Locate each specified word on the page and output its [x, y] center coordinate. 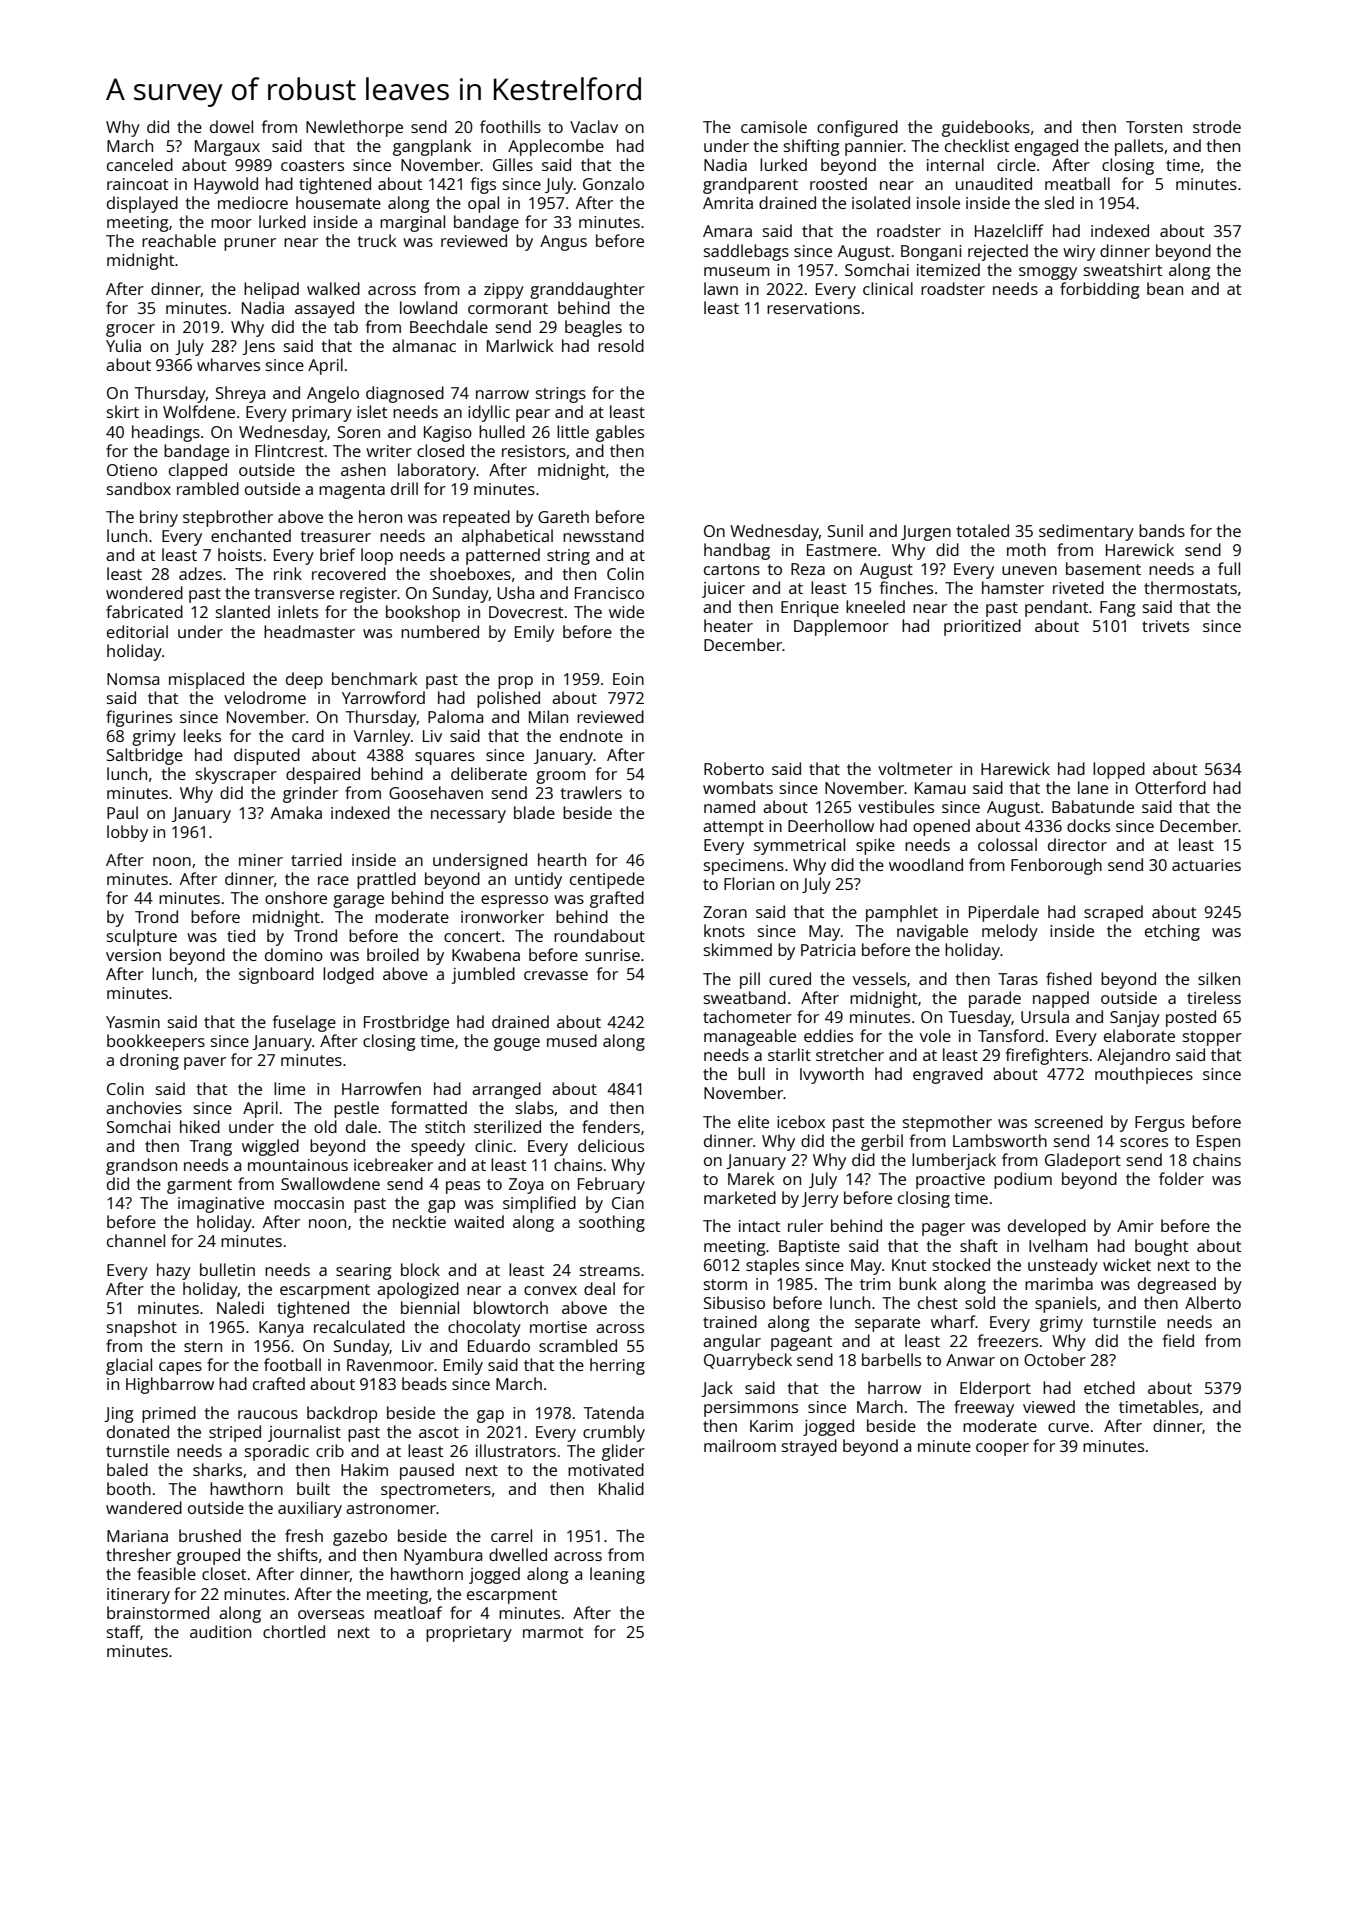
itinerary [138, 1596]
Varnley [382, 737]
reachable [179, 240]
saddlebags [746, 252]
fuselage [304, 1023]
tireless [1214, 997]
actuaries [1206, 865]
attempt [733, 828]
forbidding [1099, 290]
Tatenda [614, 1412]
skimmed [738, 949]
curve [1068, 1427]
